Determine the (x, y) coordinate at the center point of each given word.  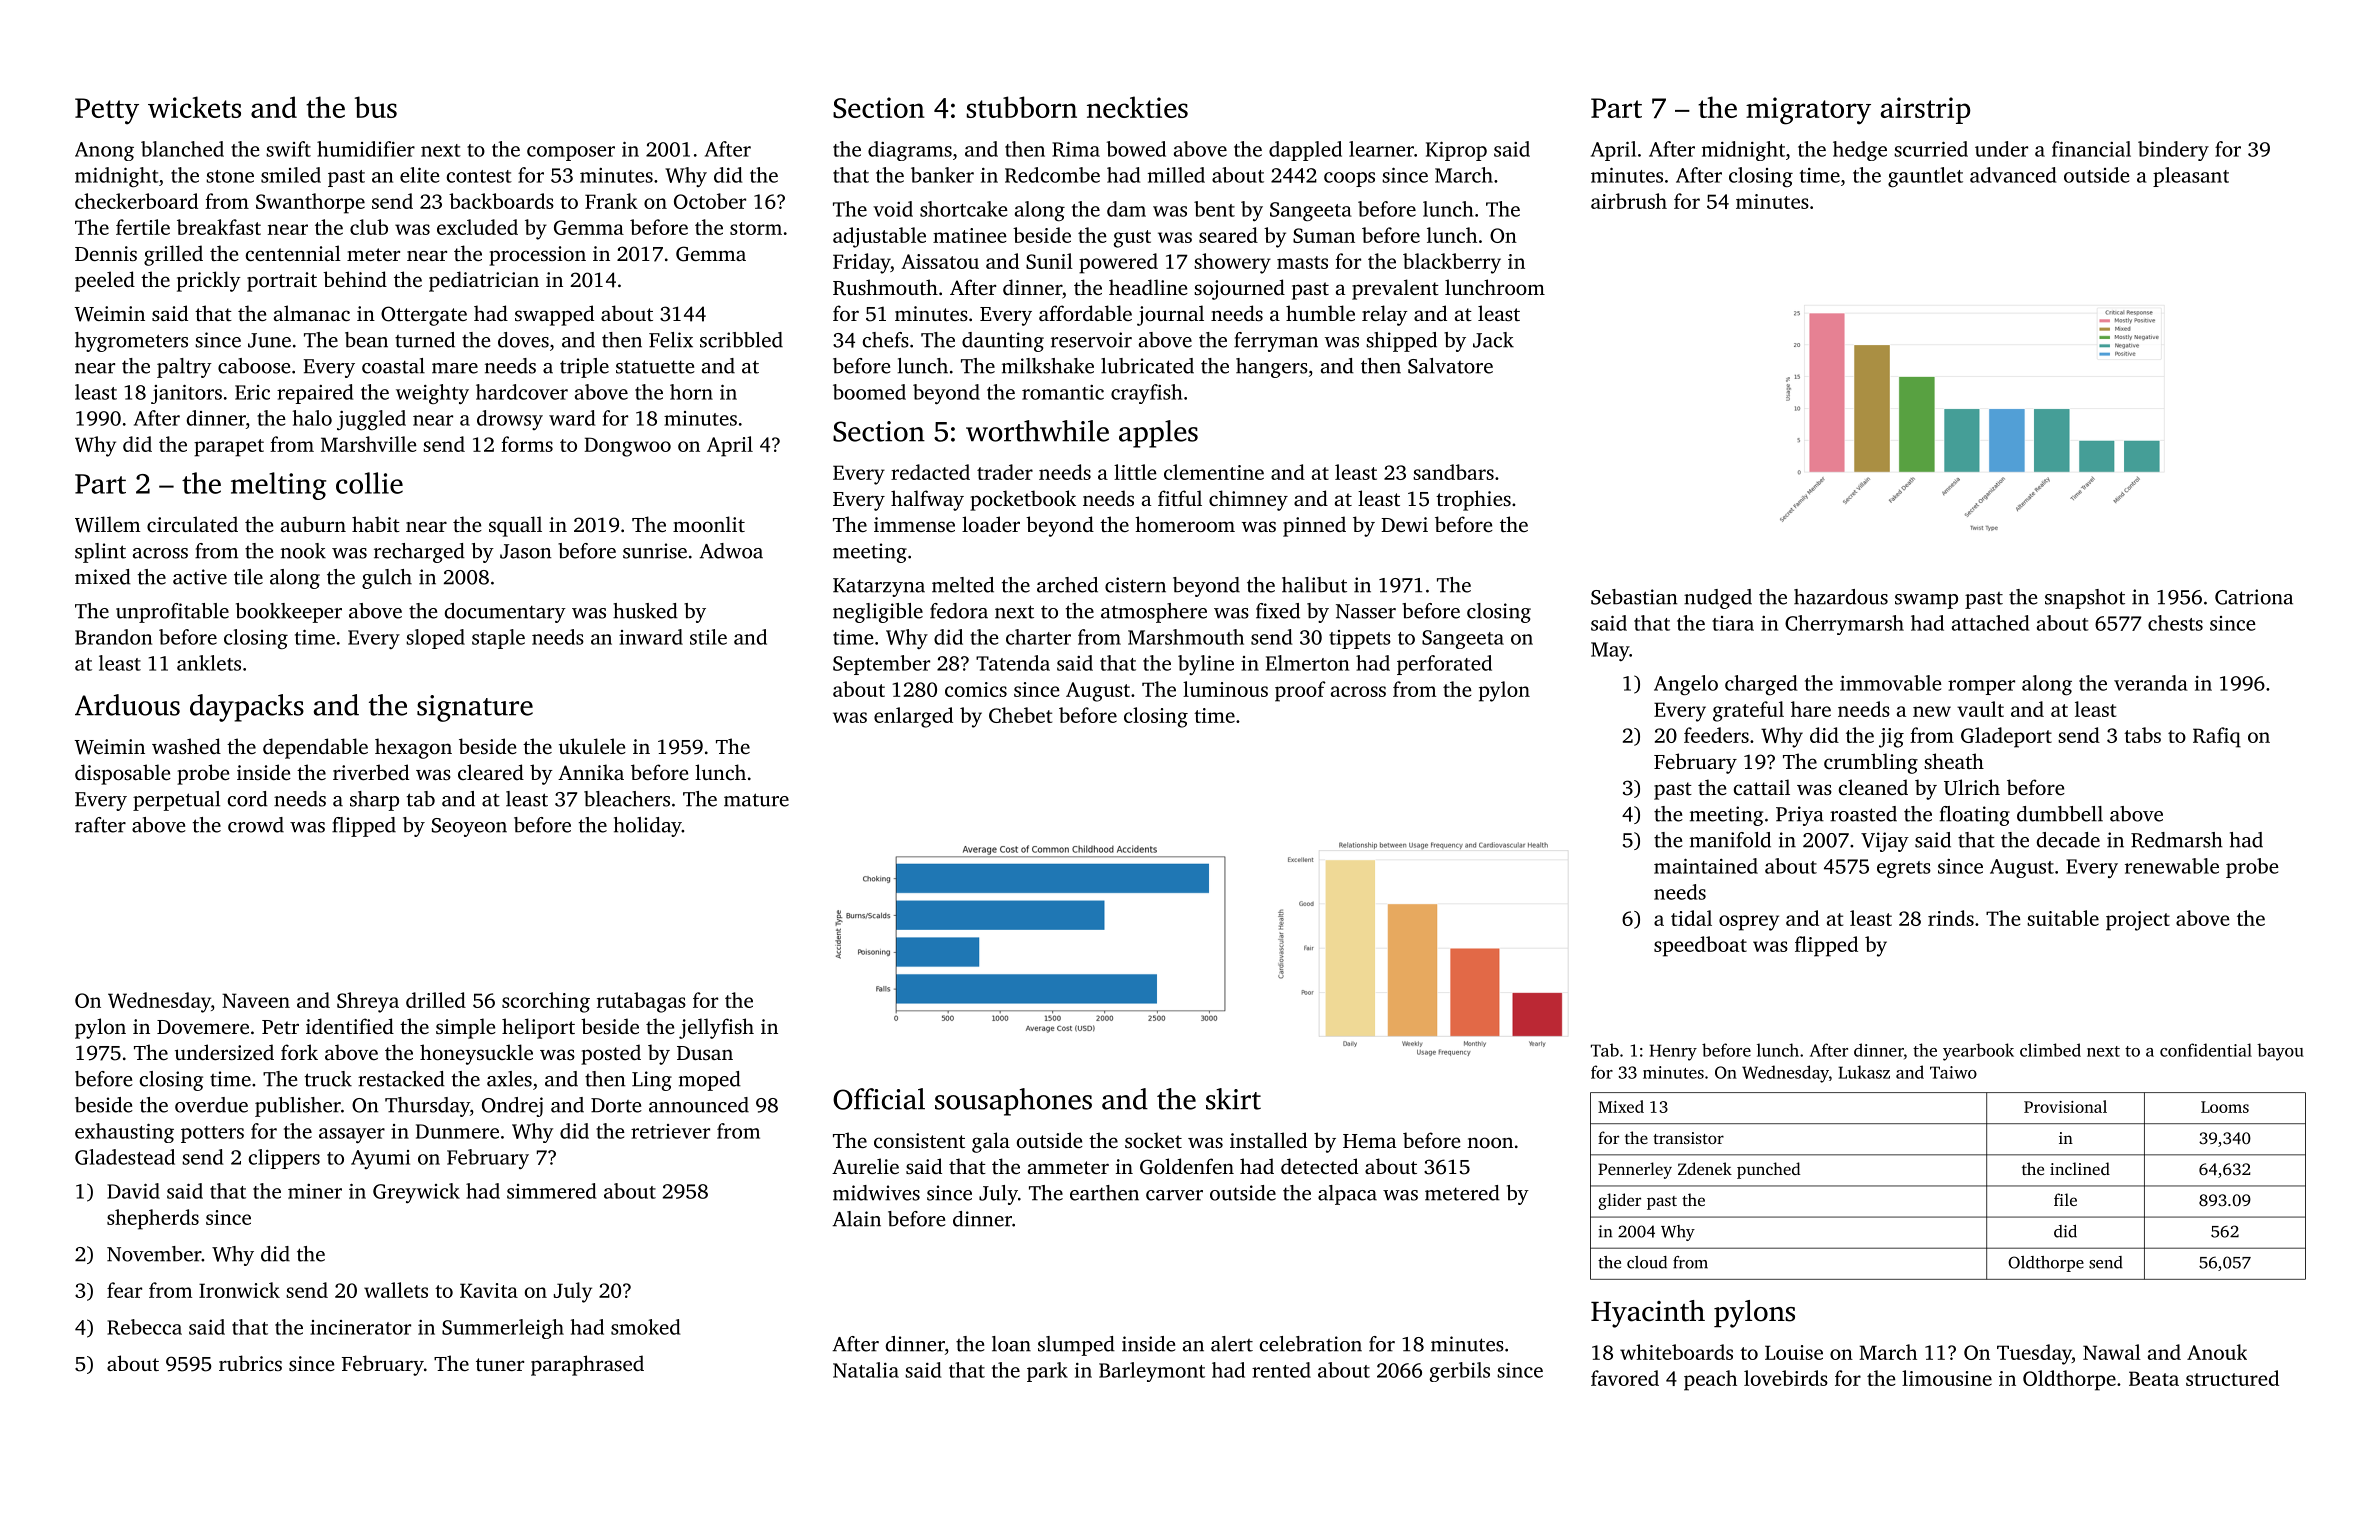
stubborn (1021, 107)
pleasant (2191, 177)
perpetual (176, 801)
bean (366, 340)
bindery (2173, 151)
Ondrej (512, 1107)
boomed (869, 392)
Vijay (1885, 842)
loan (1011, 1344)
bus (376, 107)
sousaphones (1013, 1102)
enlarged (913, 717)
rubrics (250, 1363)
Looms (2225, 1107)
